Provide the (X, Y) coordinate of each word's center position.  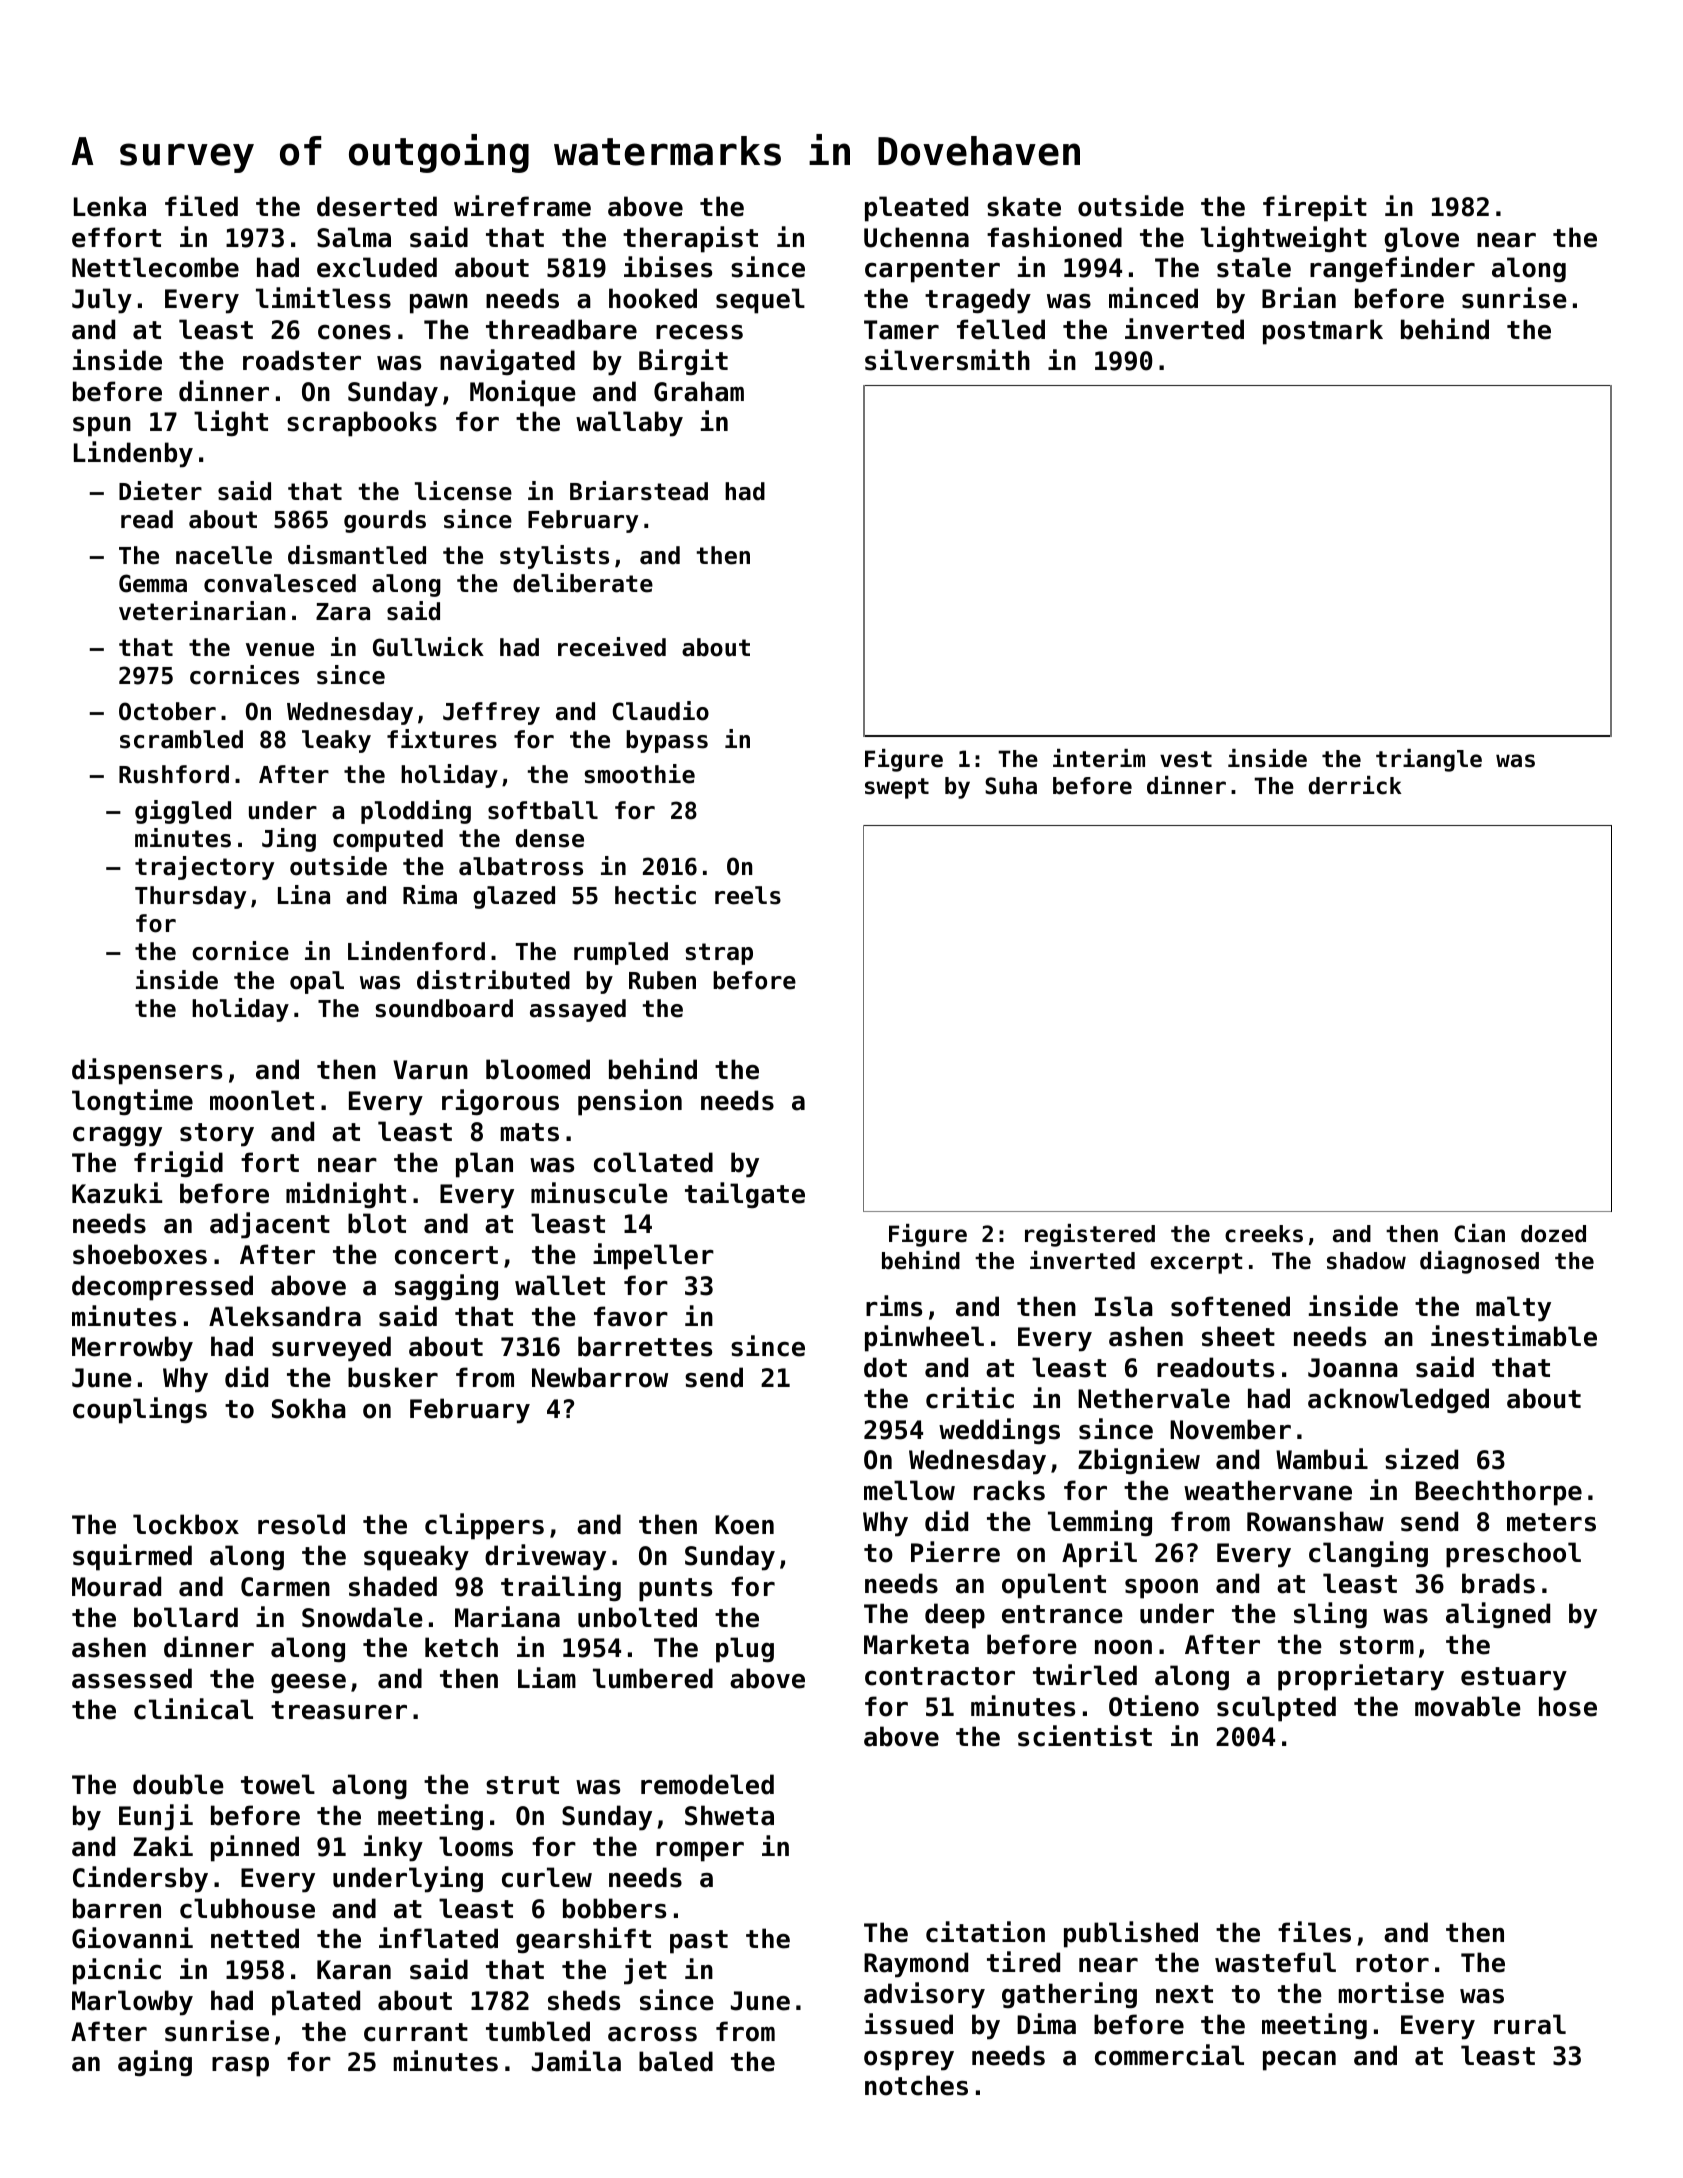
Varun (430, 1070)
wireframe (522, 206)
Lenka (110, 206)
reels (748, 895)
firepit (1315, 208)
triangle (1429, 760)
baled (676, 2061)
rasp (240, 2067)
